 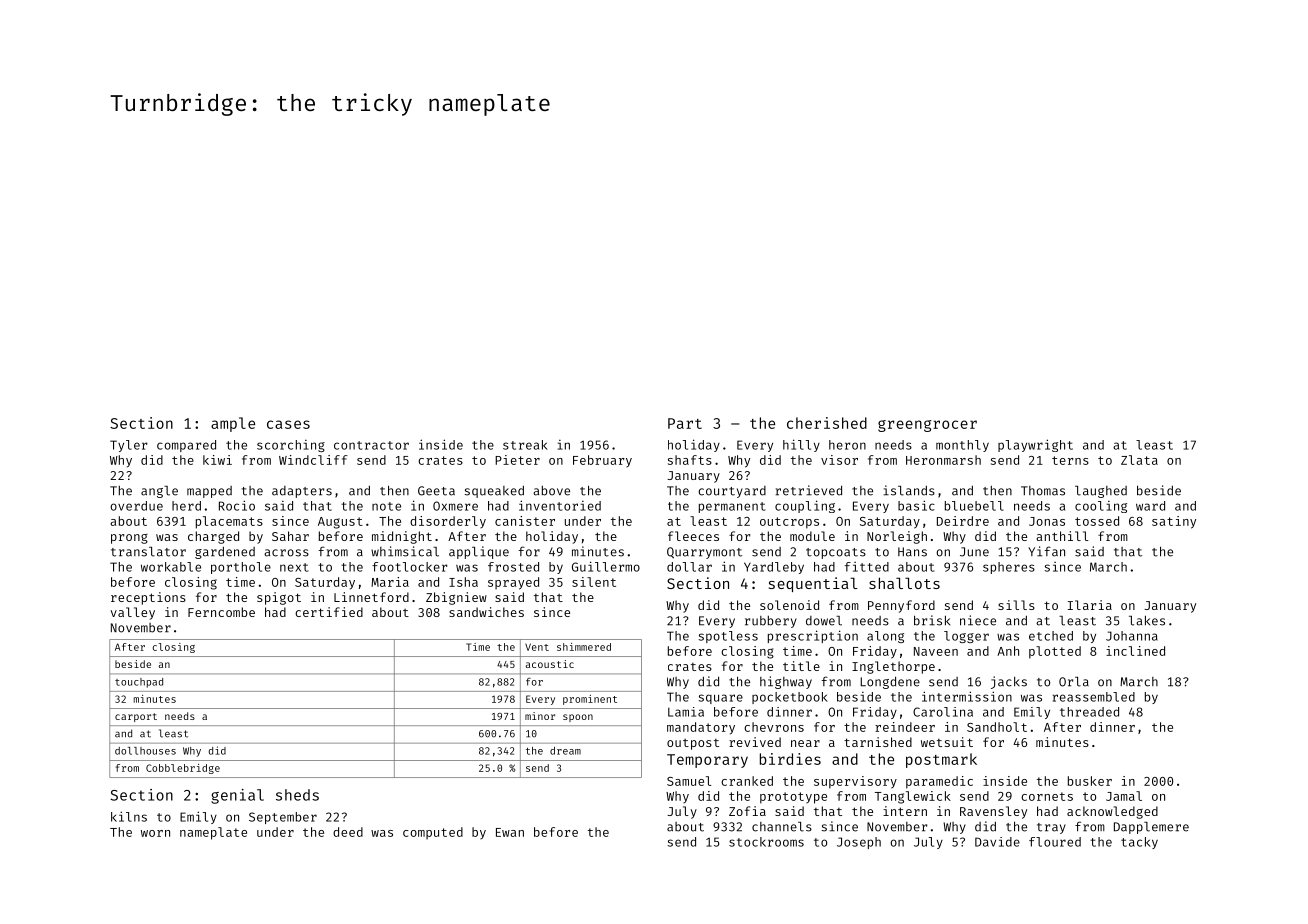 What do you see at coordinates (905, 811) in the screenshot?
I see `intern` at bounding box center [905, 811].
